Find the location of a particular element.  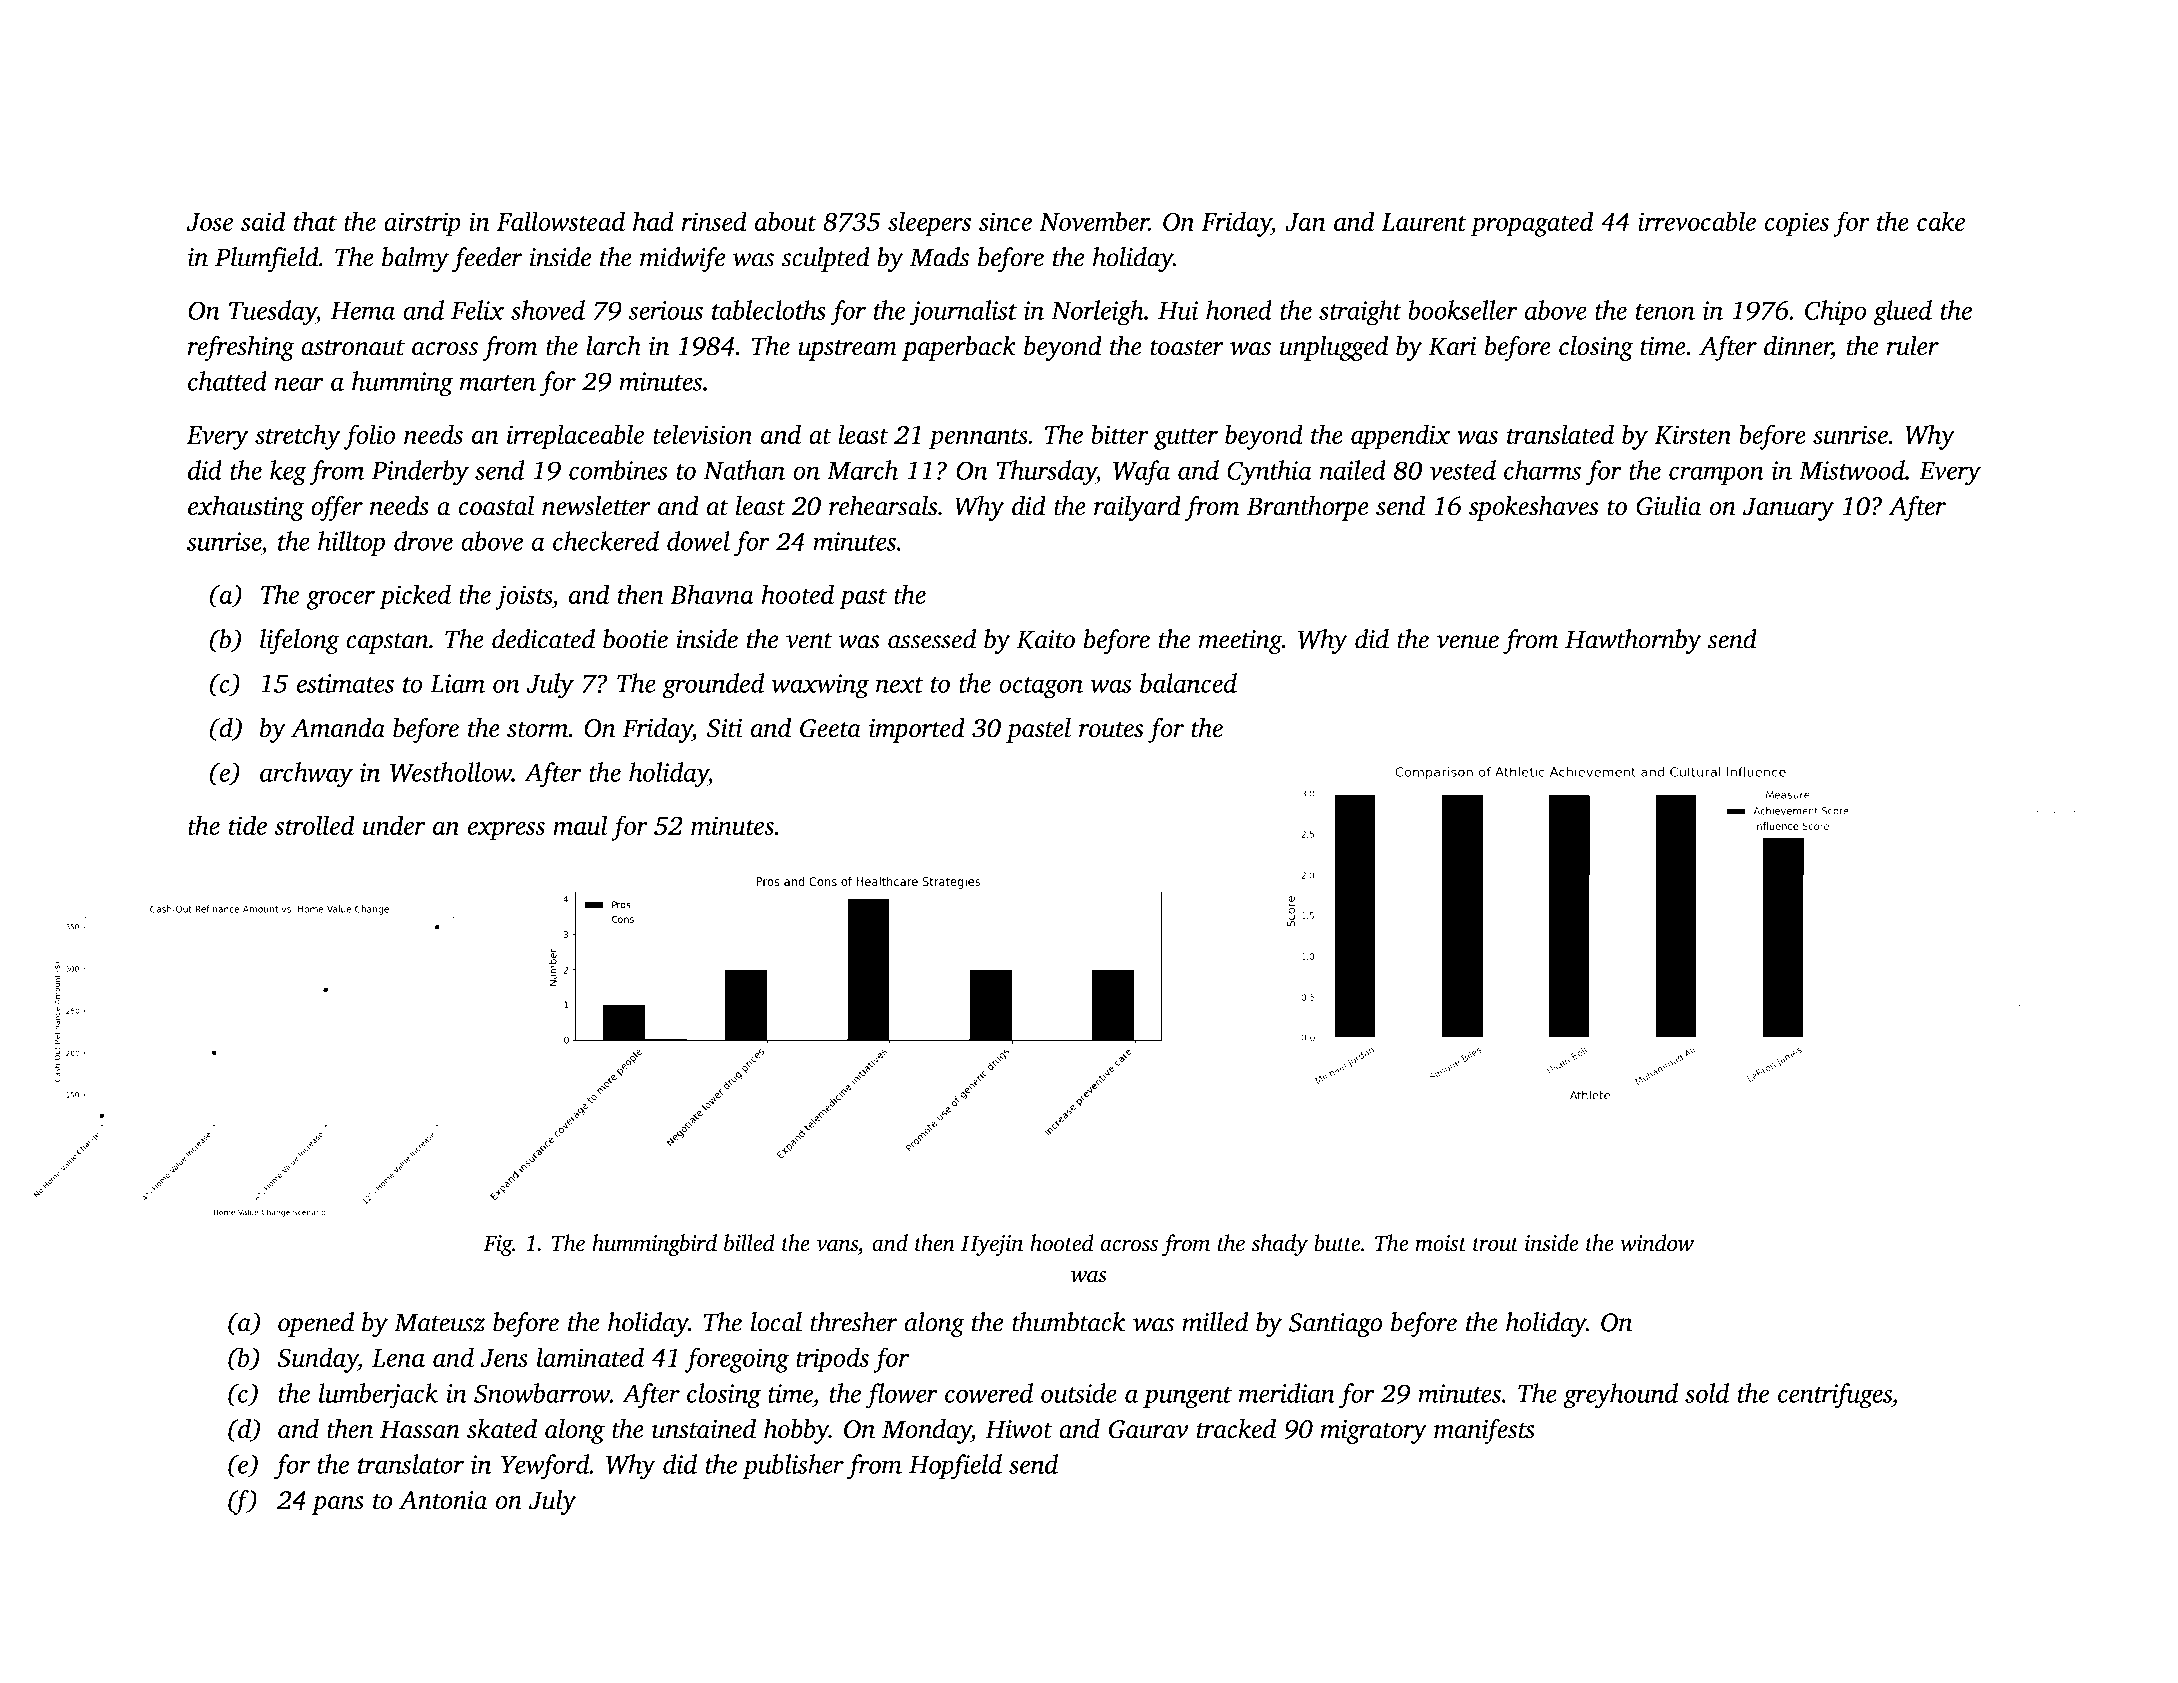

bitter is located at coordinates (1120, 434).
